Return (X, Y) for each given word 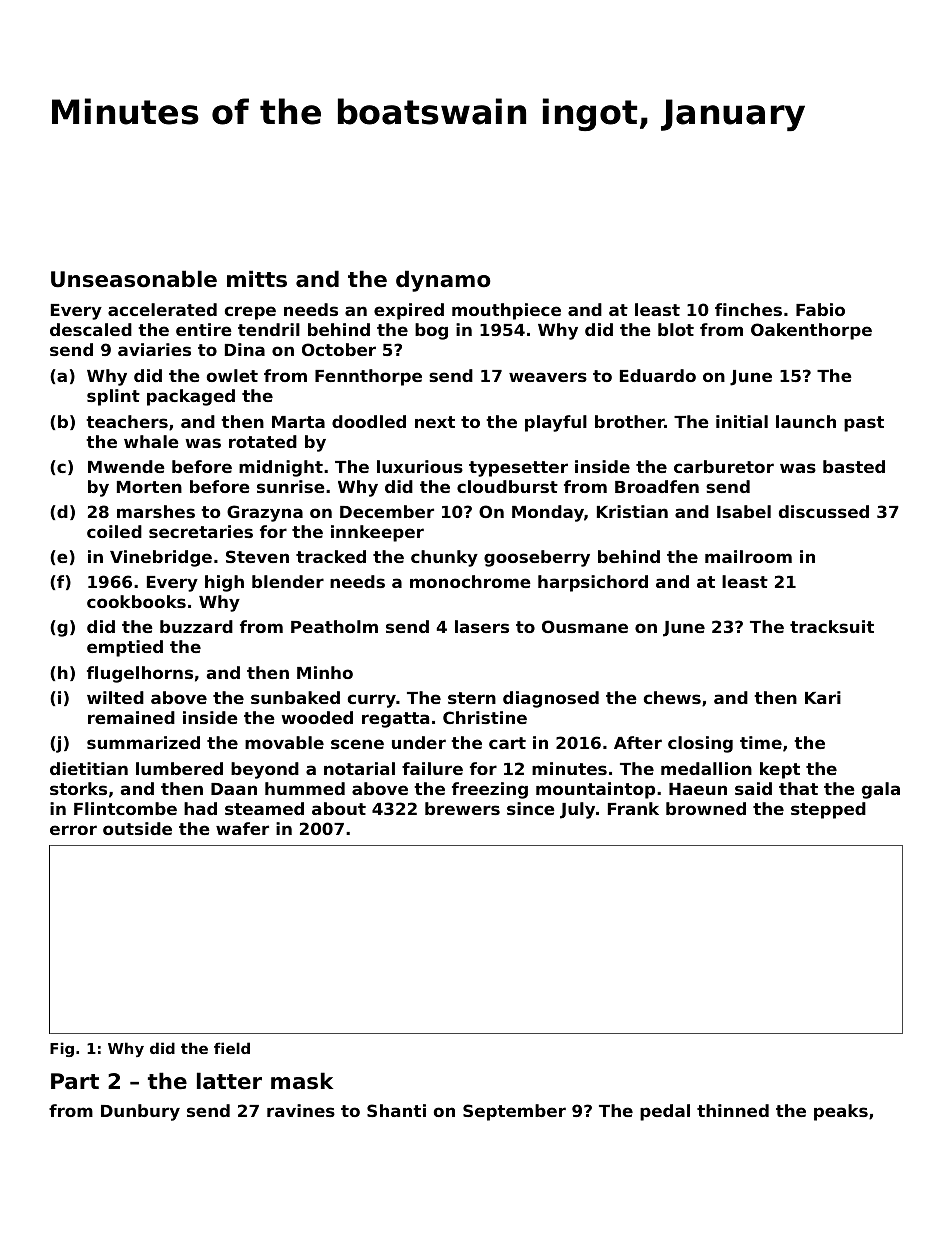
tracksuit (832, 626)
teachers (127, 421)
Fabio (820, 309)
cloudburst (507, 486)
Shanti (396, 1110)
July (577, 810)
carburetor (724, 466)
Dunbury (140, 1112)
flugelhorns (140, 674)
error (73, 830)
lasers (482, 626)
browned (706, 808)
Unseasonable (134, 279)
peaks (841, 1112)
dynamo (443, 281)
